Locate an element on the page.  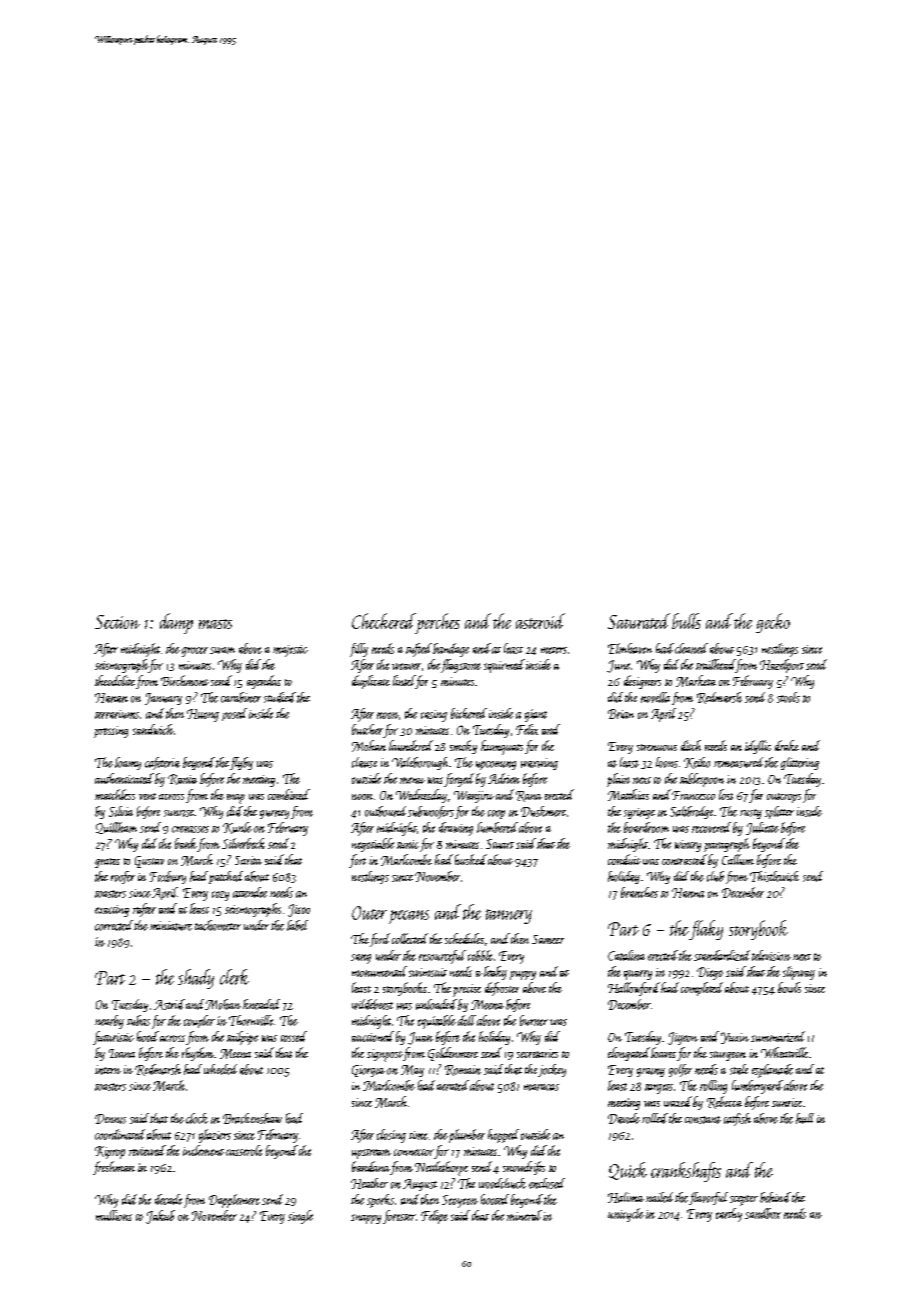
Giorgia is located at coordinates (368, 1071).
